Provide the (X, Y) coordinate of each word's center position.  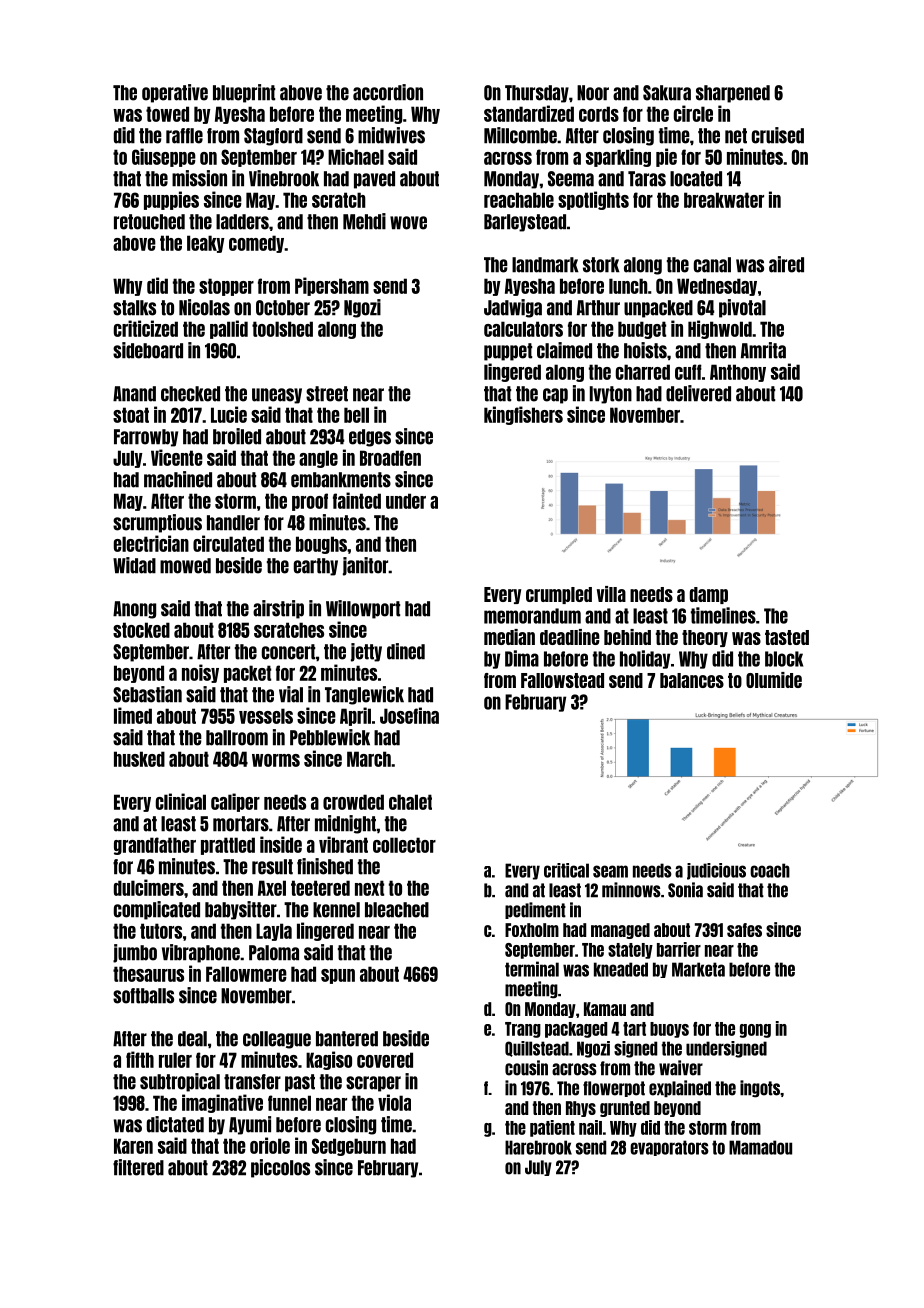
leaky (206, 244)
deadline (570, 637)
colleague (277, 1040)
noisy (200, 673)
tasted (787, 637)
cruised (778, 135)
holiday (645, 659)
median (509, 637)
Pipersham (332, 286)
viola (394, 1102)
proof (310, 502)
